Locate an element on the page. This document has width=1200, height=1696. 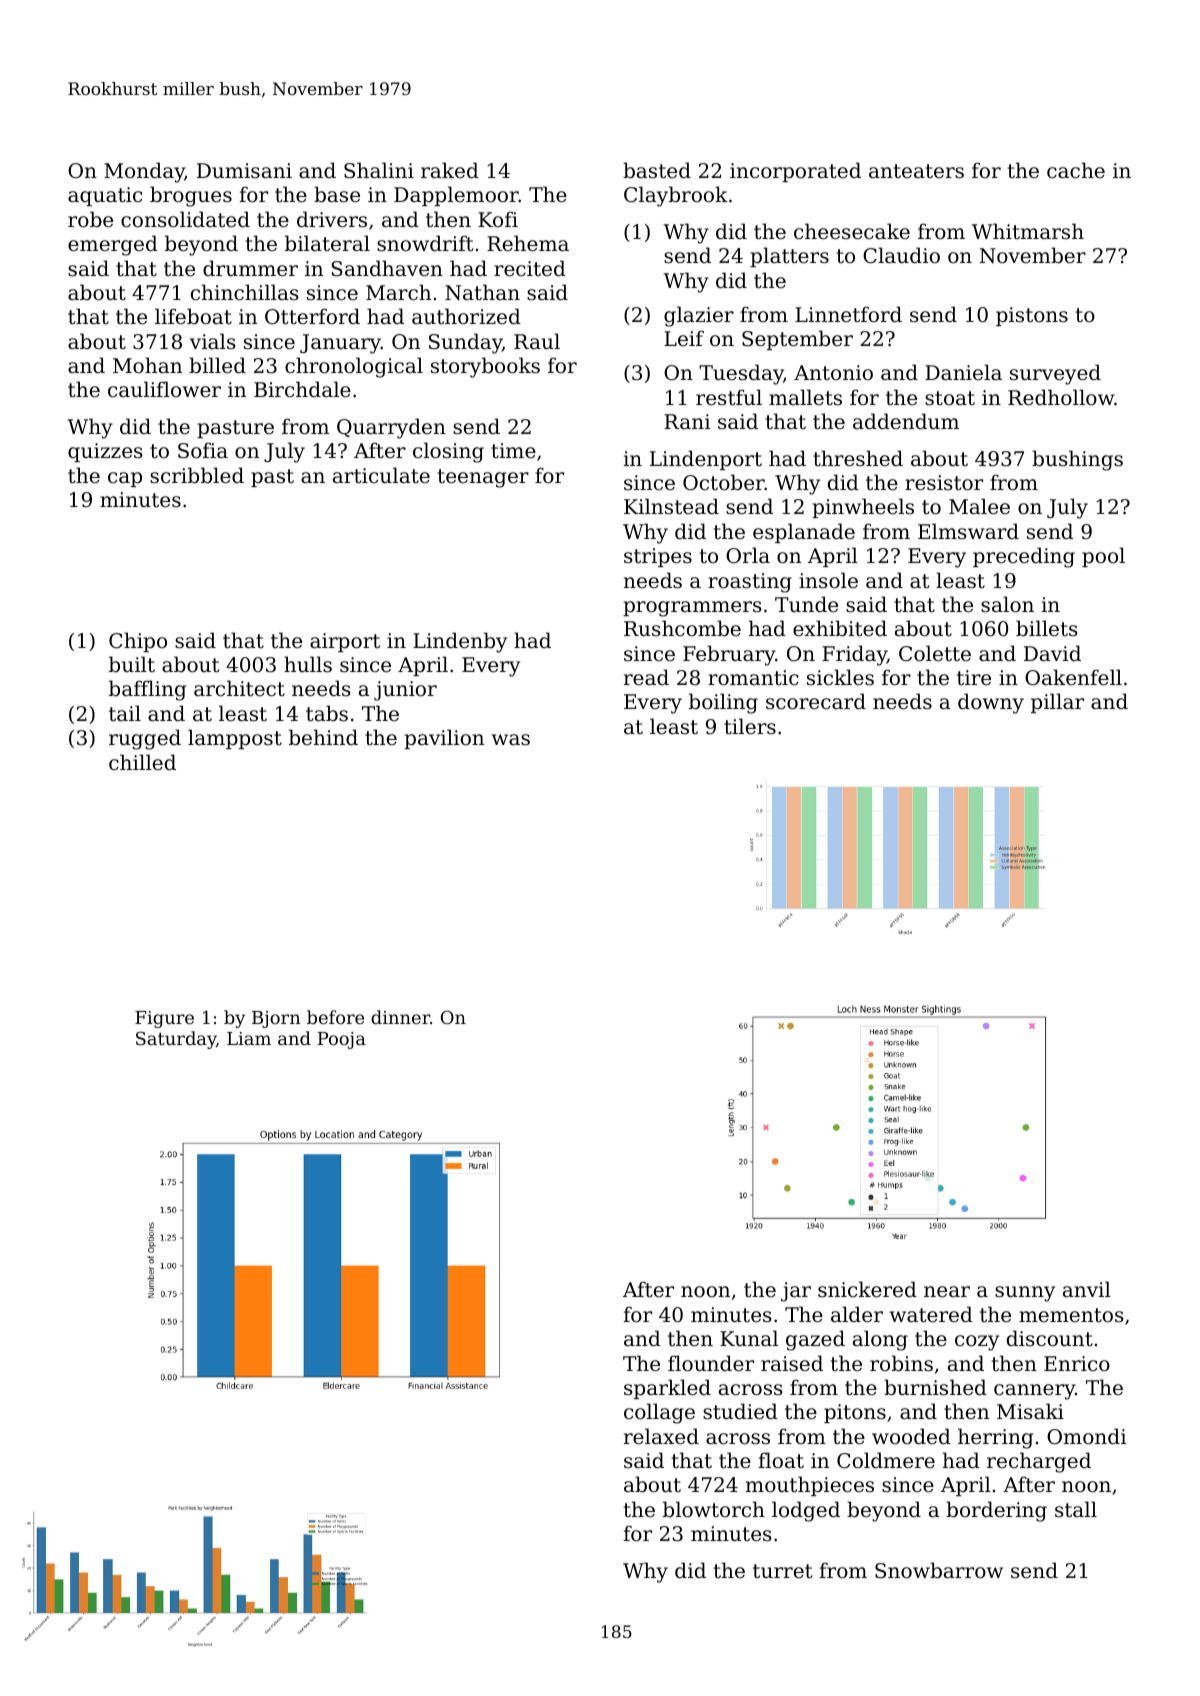
scorecard is located at coordinates (816, 701).
